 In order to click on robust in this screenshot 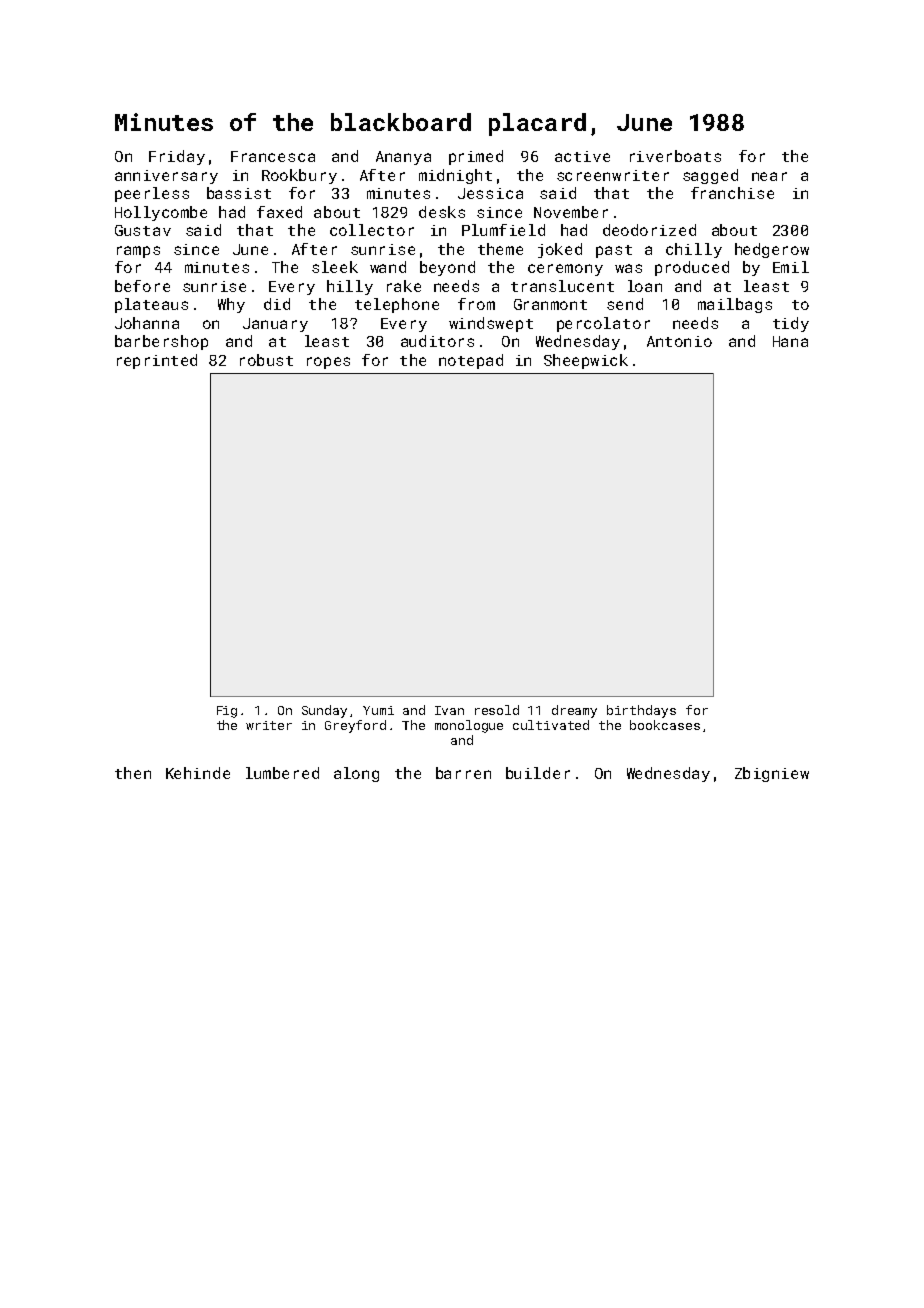, I will do `click(266, 360)`.
